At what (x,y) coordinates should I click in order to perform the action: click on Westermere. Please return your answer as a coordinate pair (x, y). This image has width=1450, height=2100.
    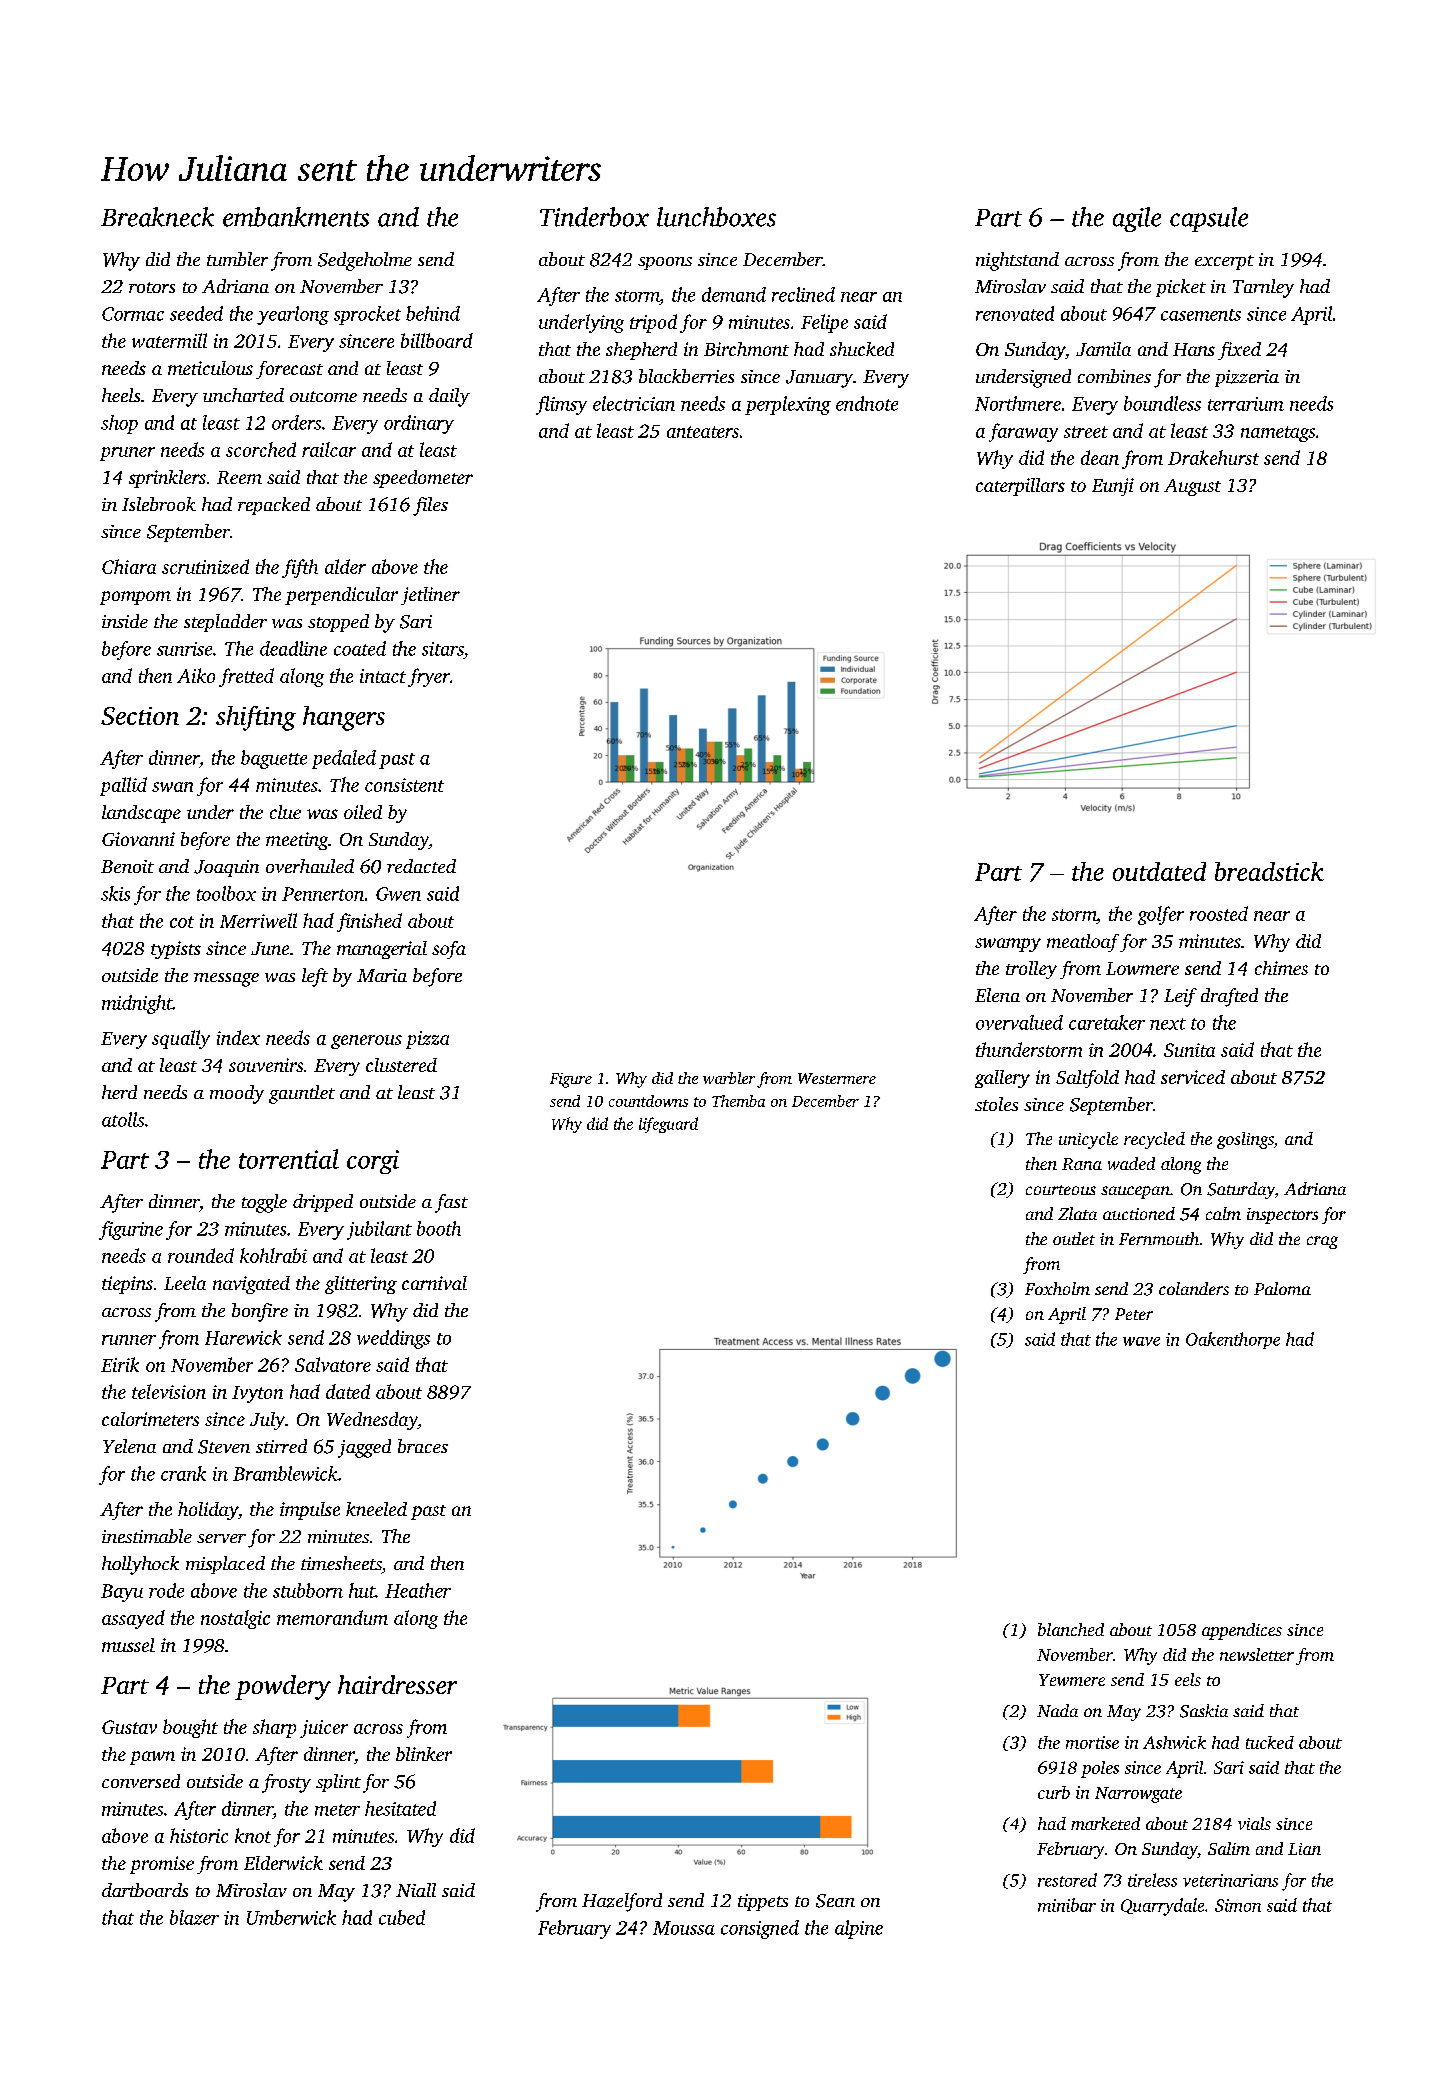
    Looking at the image, I should click on (837, 1078).
